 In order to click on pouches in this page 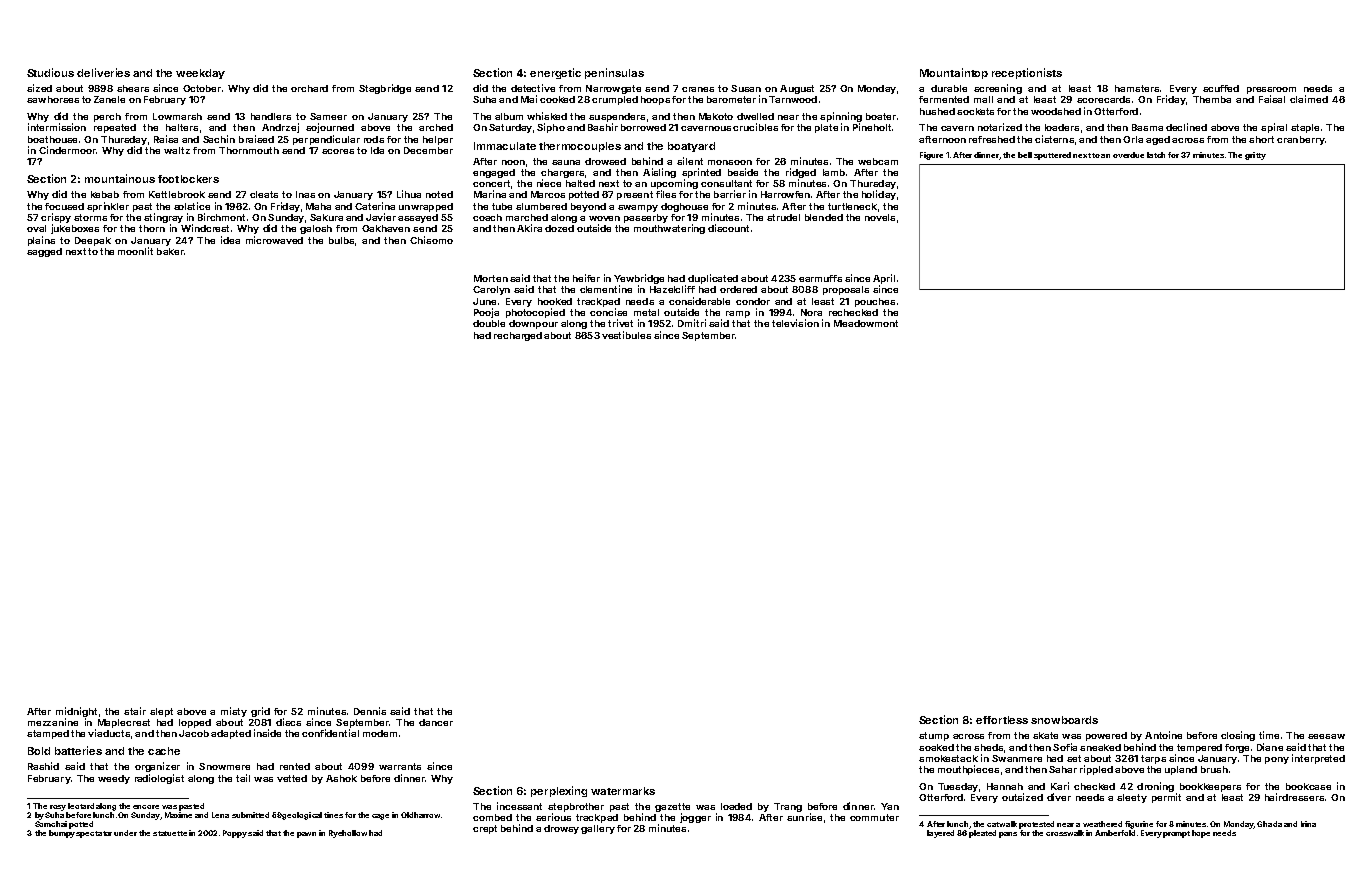, I will do `click(875, 302)`.
